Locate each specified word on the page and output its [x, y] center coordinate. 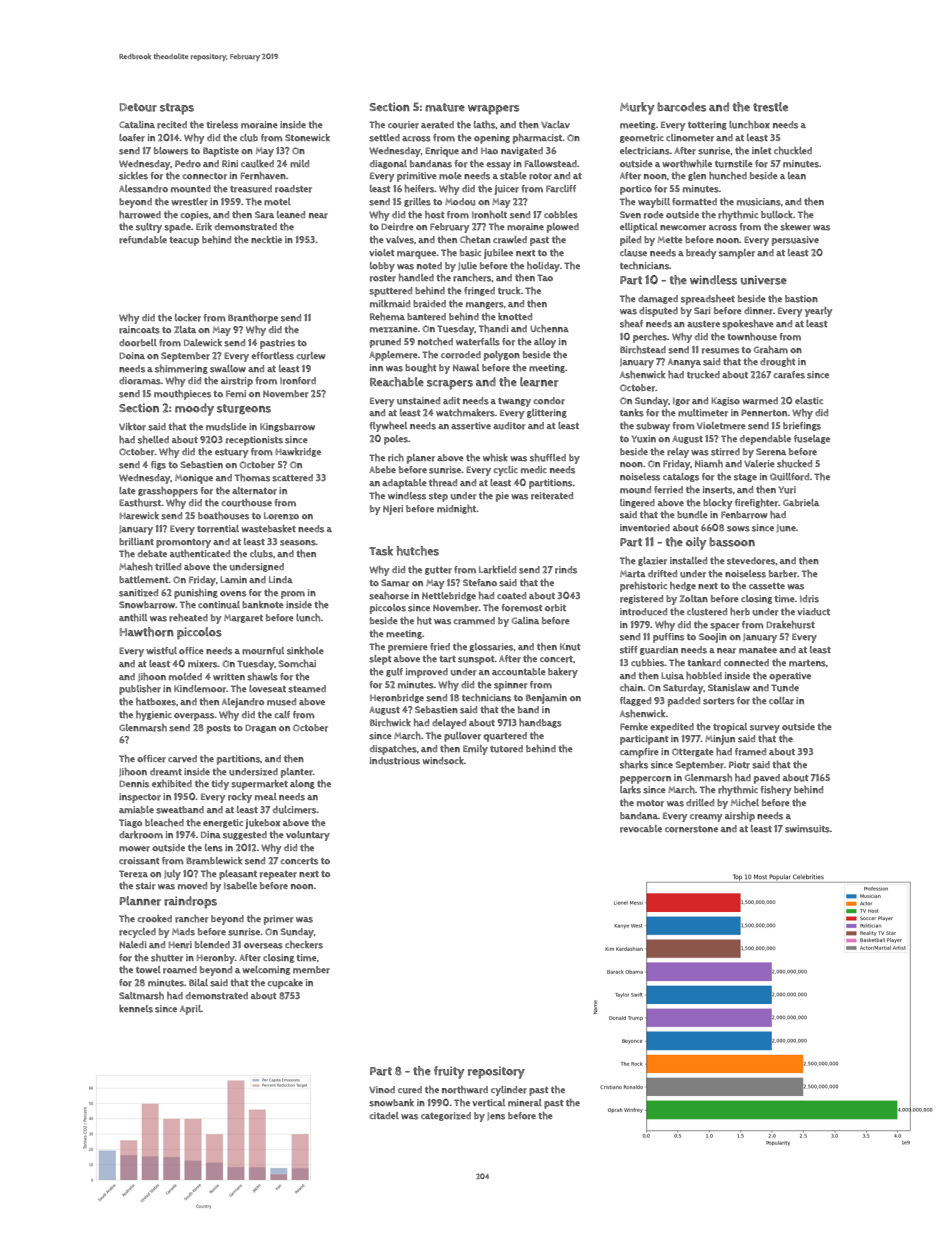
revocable [641, 829]
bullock [777, 215]
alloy [545, 343]
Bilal [198, 982]
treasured [251, 189]
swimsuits [807, 829]
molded [185, 676]
